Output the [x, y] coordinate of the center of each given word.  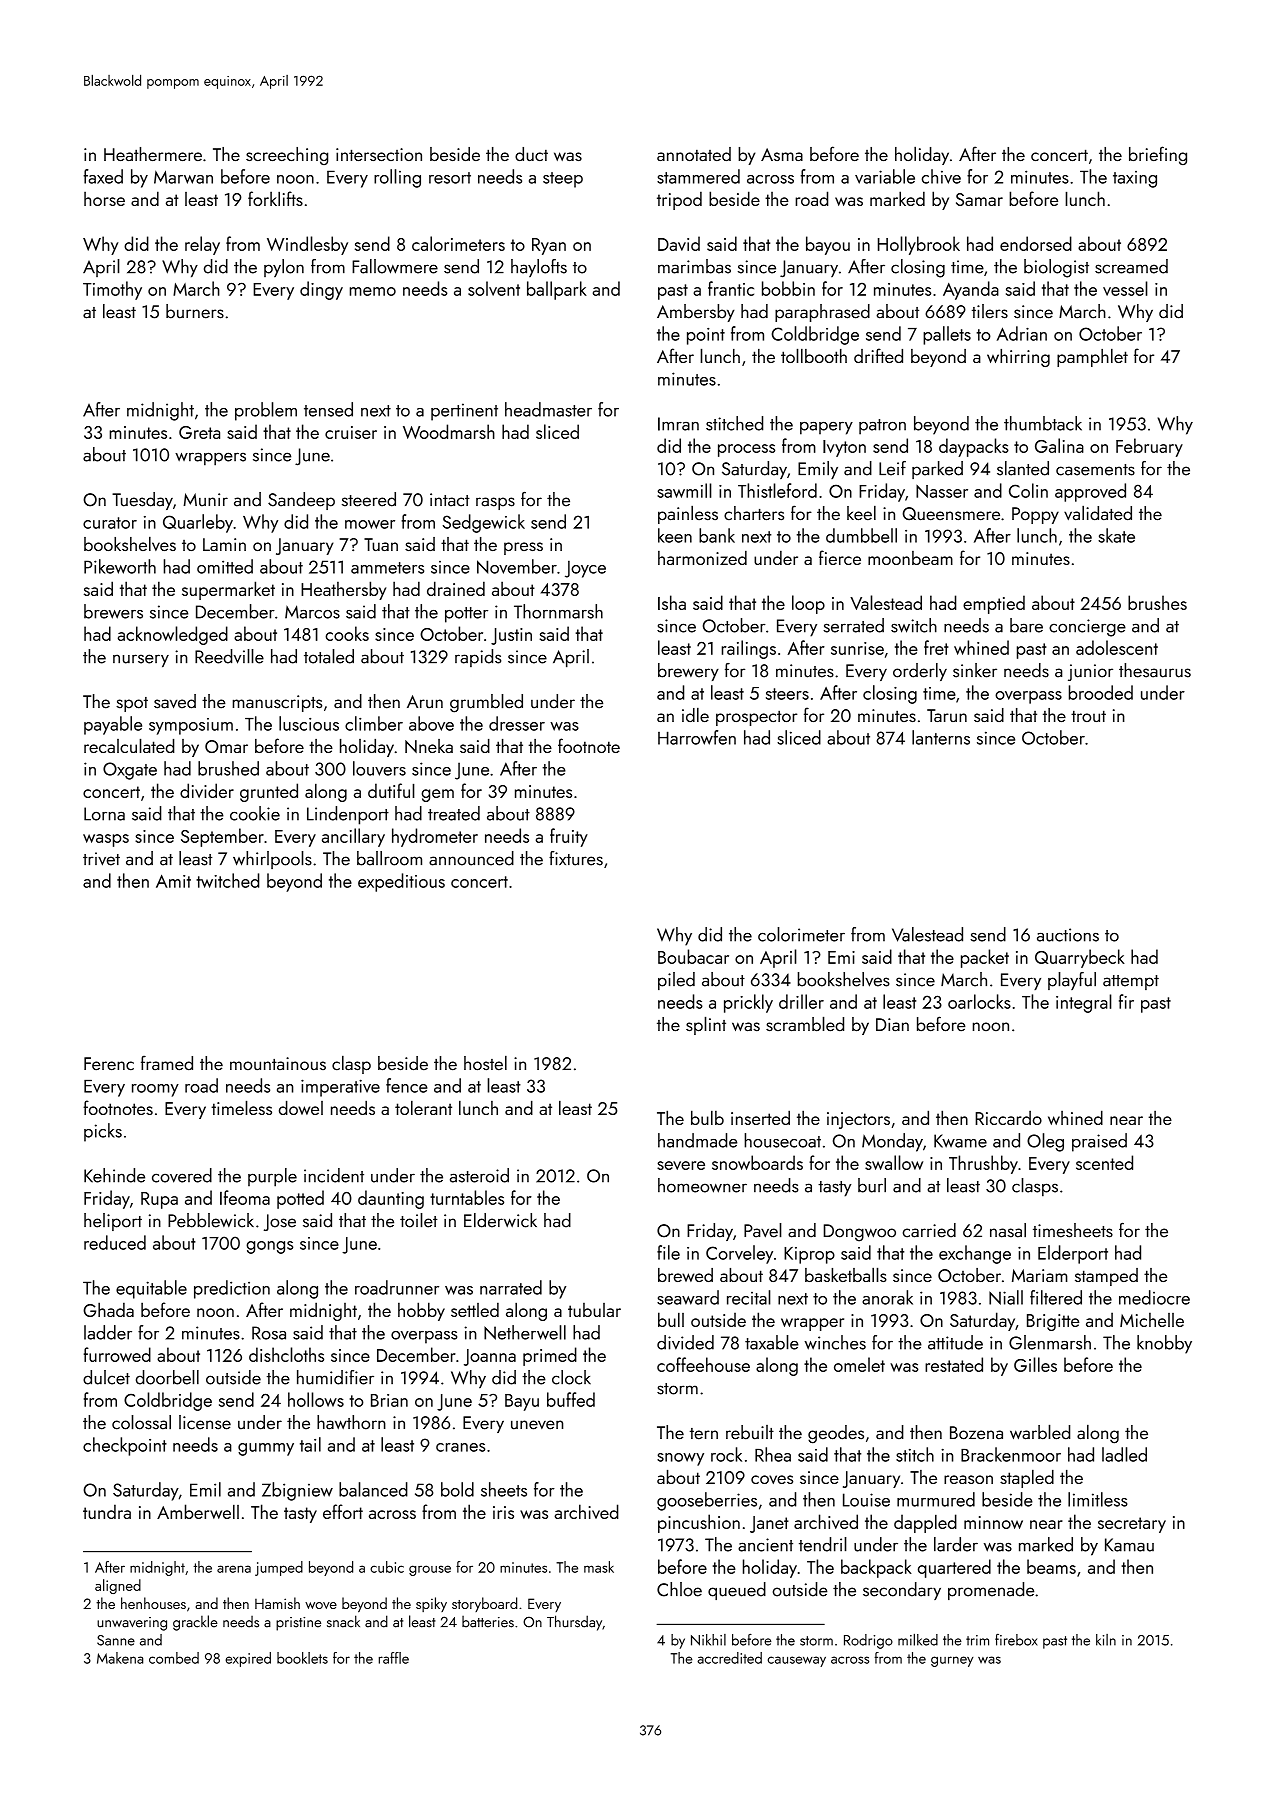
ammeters [387, 568]
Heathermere [153, 154]
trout [1088, 716]
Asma [782, 154]
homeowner [702, 1185]
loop [808, 604]
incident [334, 1175]
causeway [797, 1661]
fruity [569, 837]
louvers [379, 768]
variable [885, 176]
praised [1099, 1142]
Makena [120, 1658]
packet [985, 958]
